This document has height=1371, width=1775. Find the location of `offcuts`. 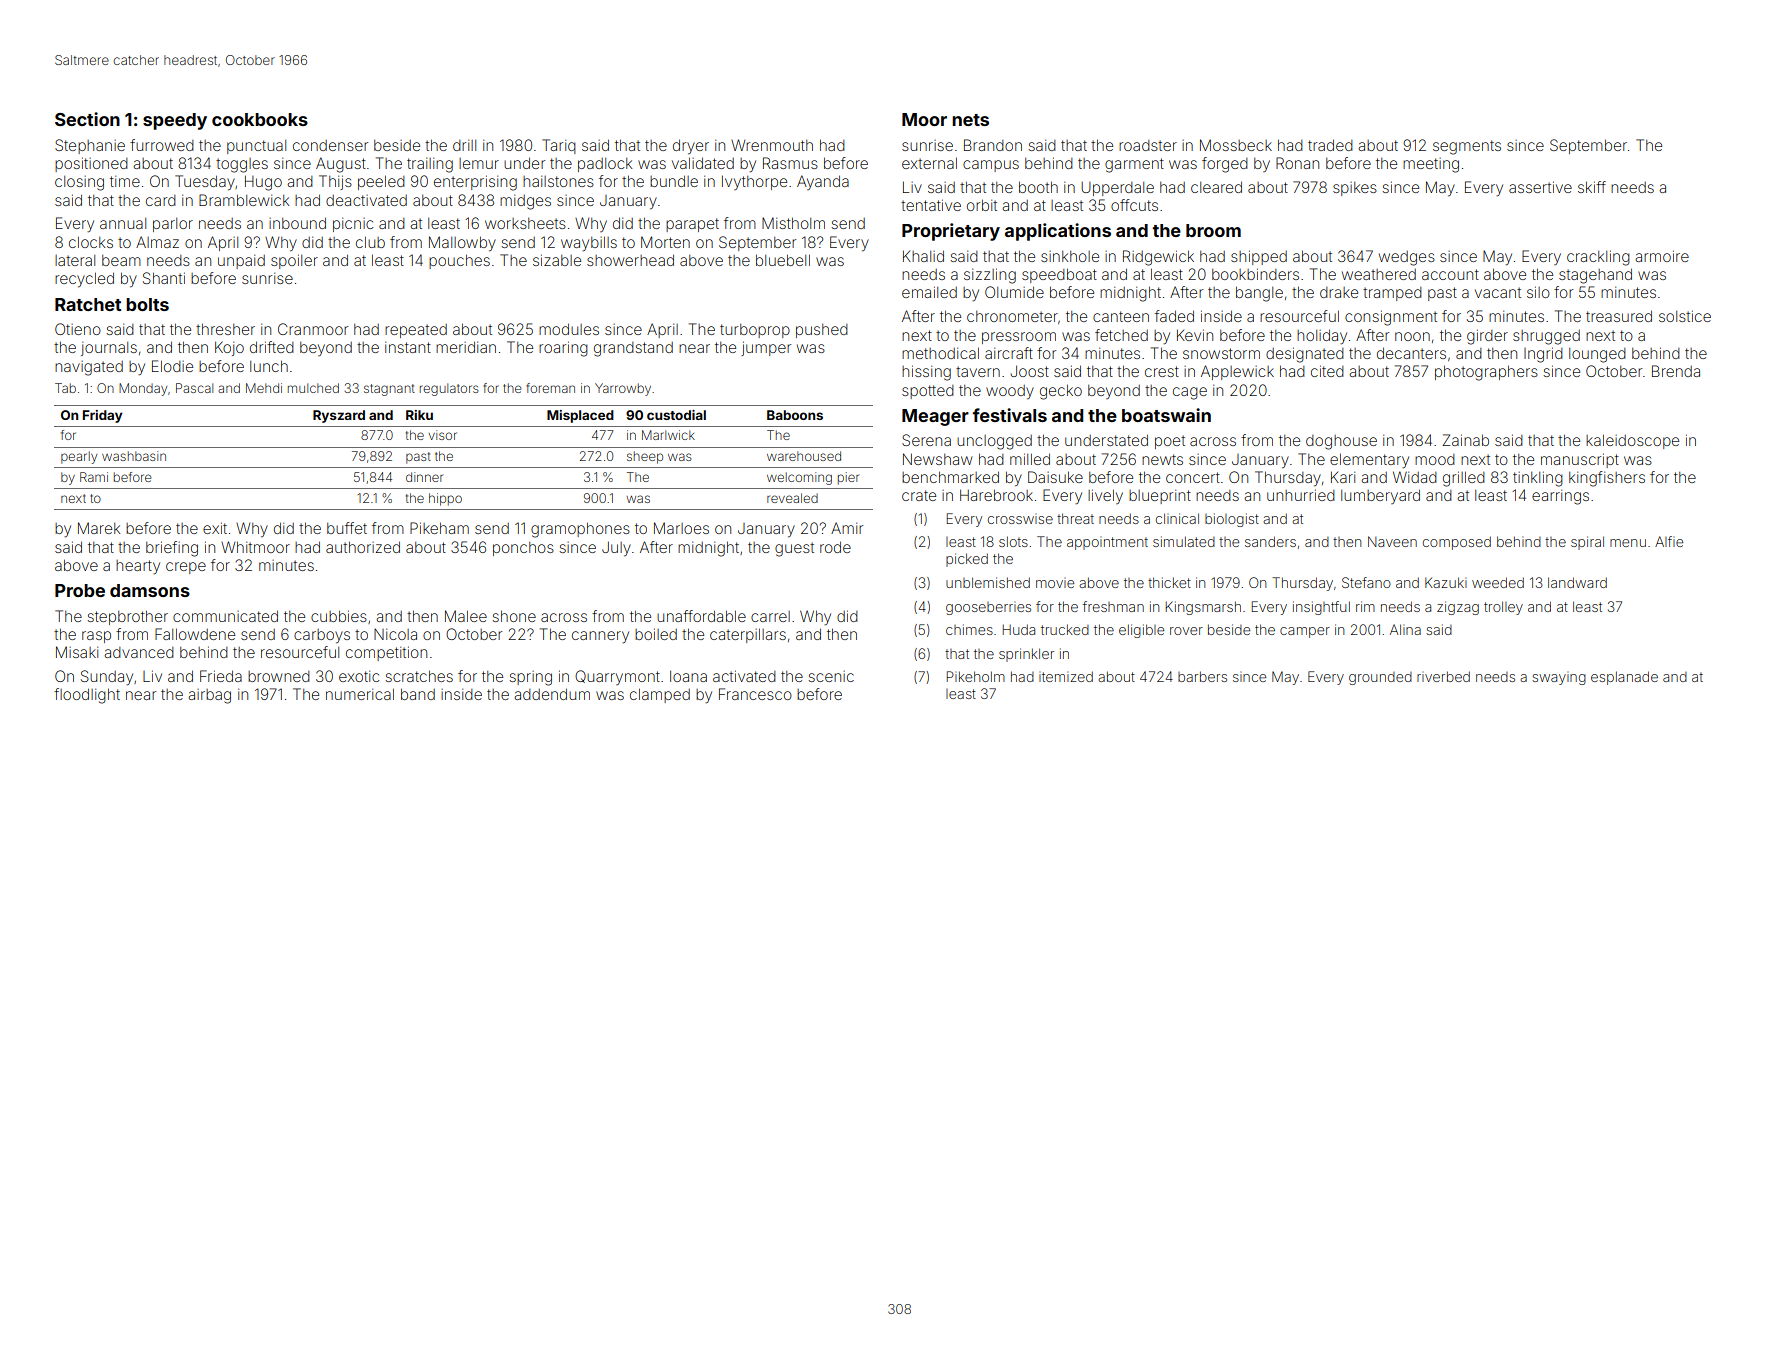

offcuts is located at coordinates (1134, 205).
